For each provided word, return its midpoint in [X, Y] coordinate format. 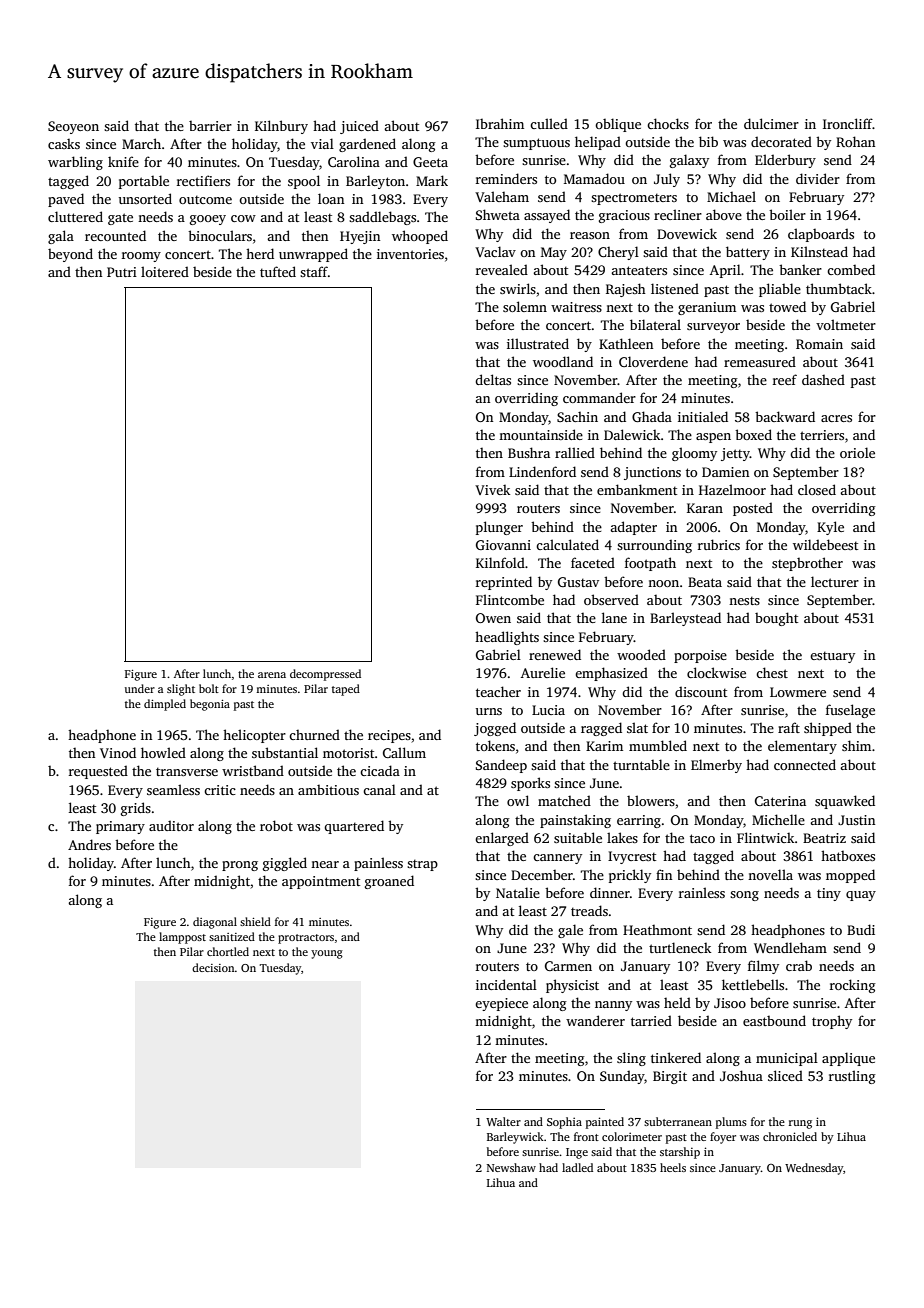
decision [213, 967]
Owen [493, 618]
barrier [210, 126]
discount [701, 691]
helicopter [254, 736]
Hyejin [360, 237]
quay [861, 896]
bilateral [655, 324]
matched [564, 800]
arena [272, 675]
